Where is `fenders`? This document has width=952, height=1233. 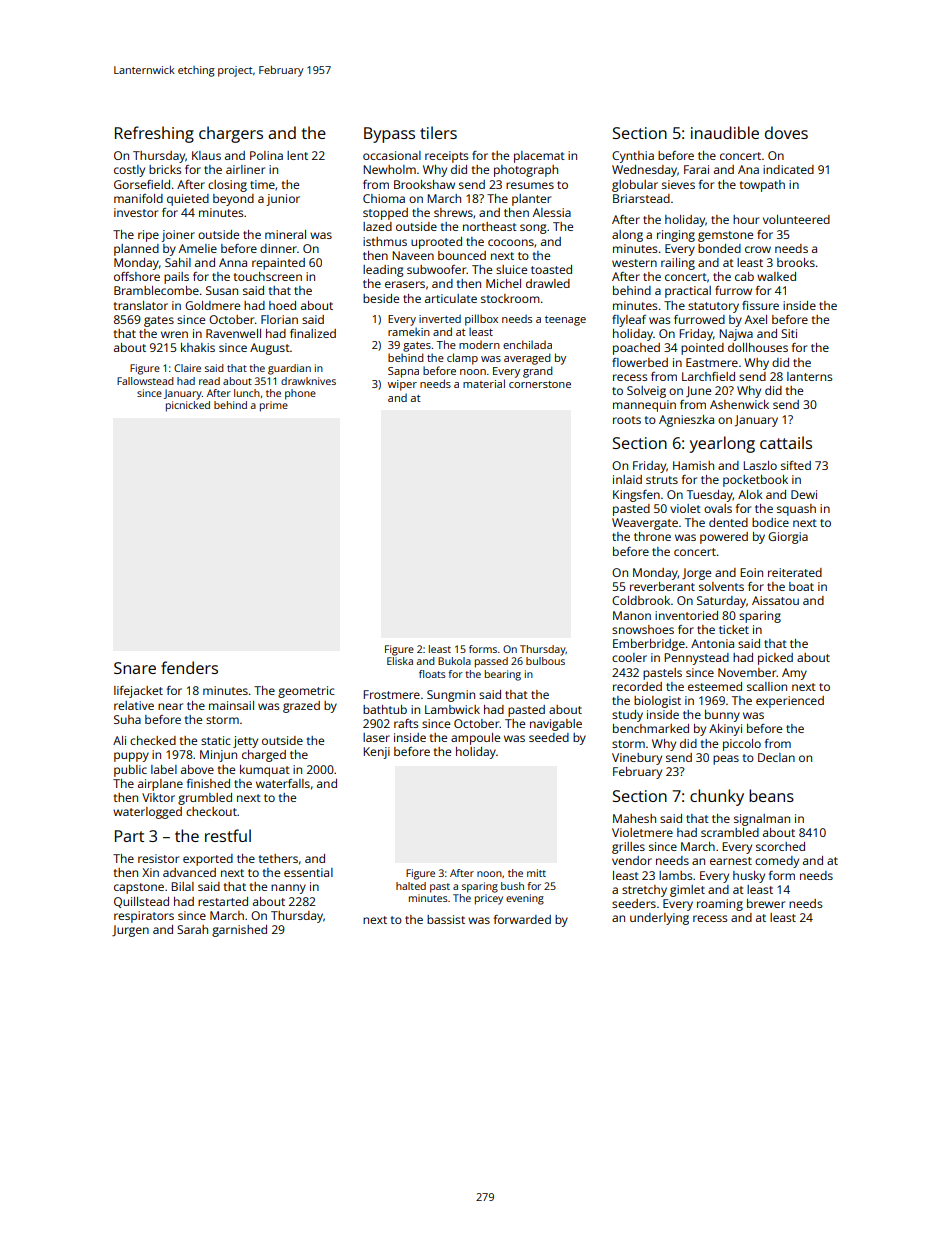 fenders is located at coordinates (189, 667).
